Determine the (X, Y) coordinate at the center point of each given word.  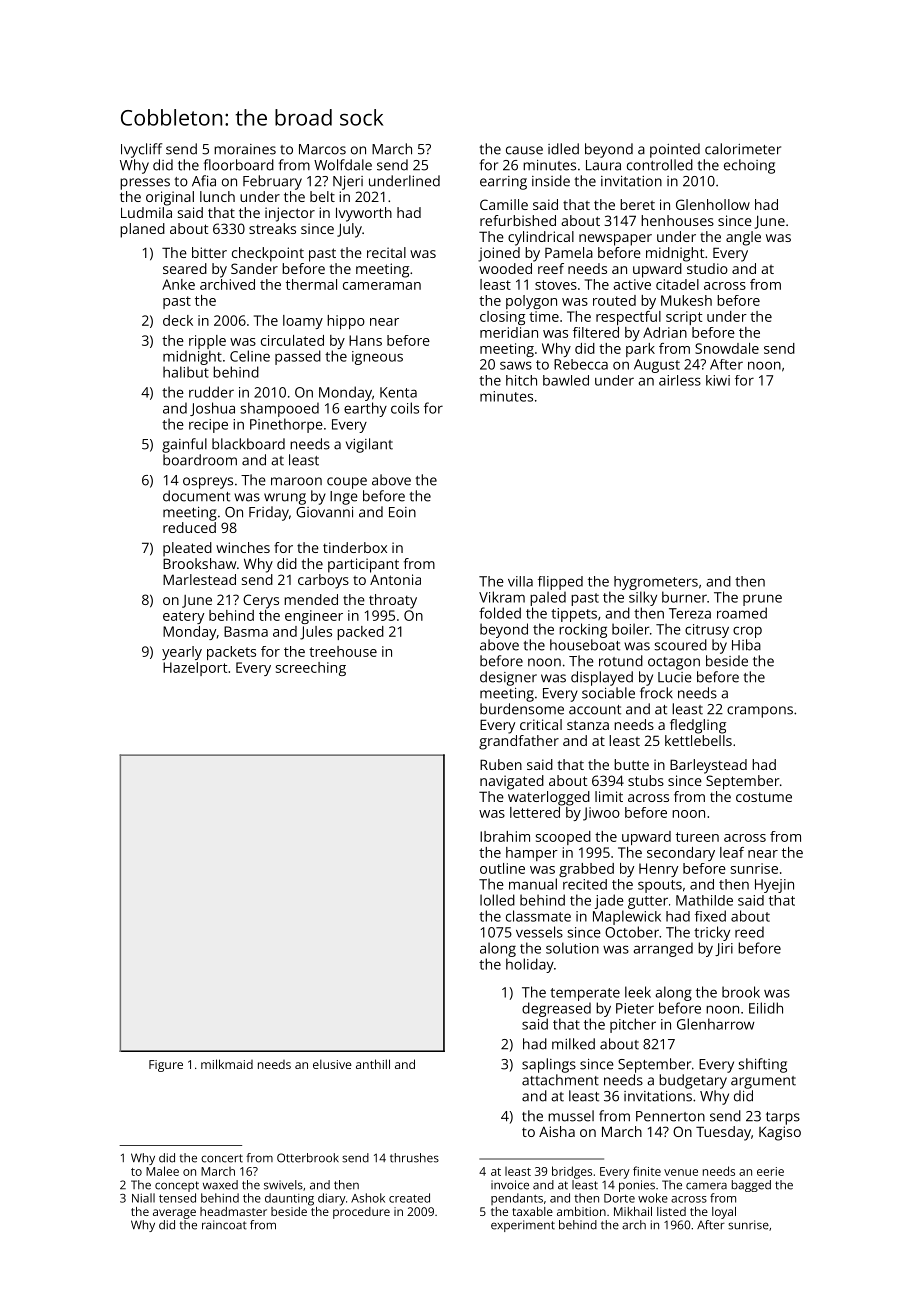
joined (499, 254)
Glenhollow (713, 204)
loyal (724, 1213)
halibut (186, 372)
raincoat (224, 1225)
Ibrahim (505, 836)
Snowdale (727, 348)
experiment (523, 1226)
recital (386, 252)
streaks (272, 228)
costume (764, 797)
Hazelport (195, 669)
